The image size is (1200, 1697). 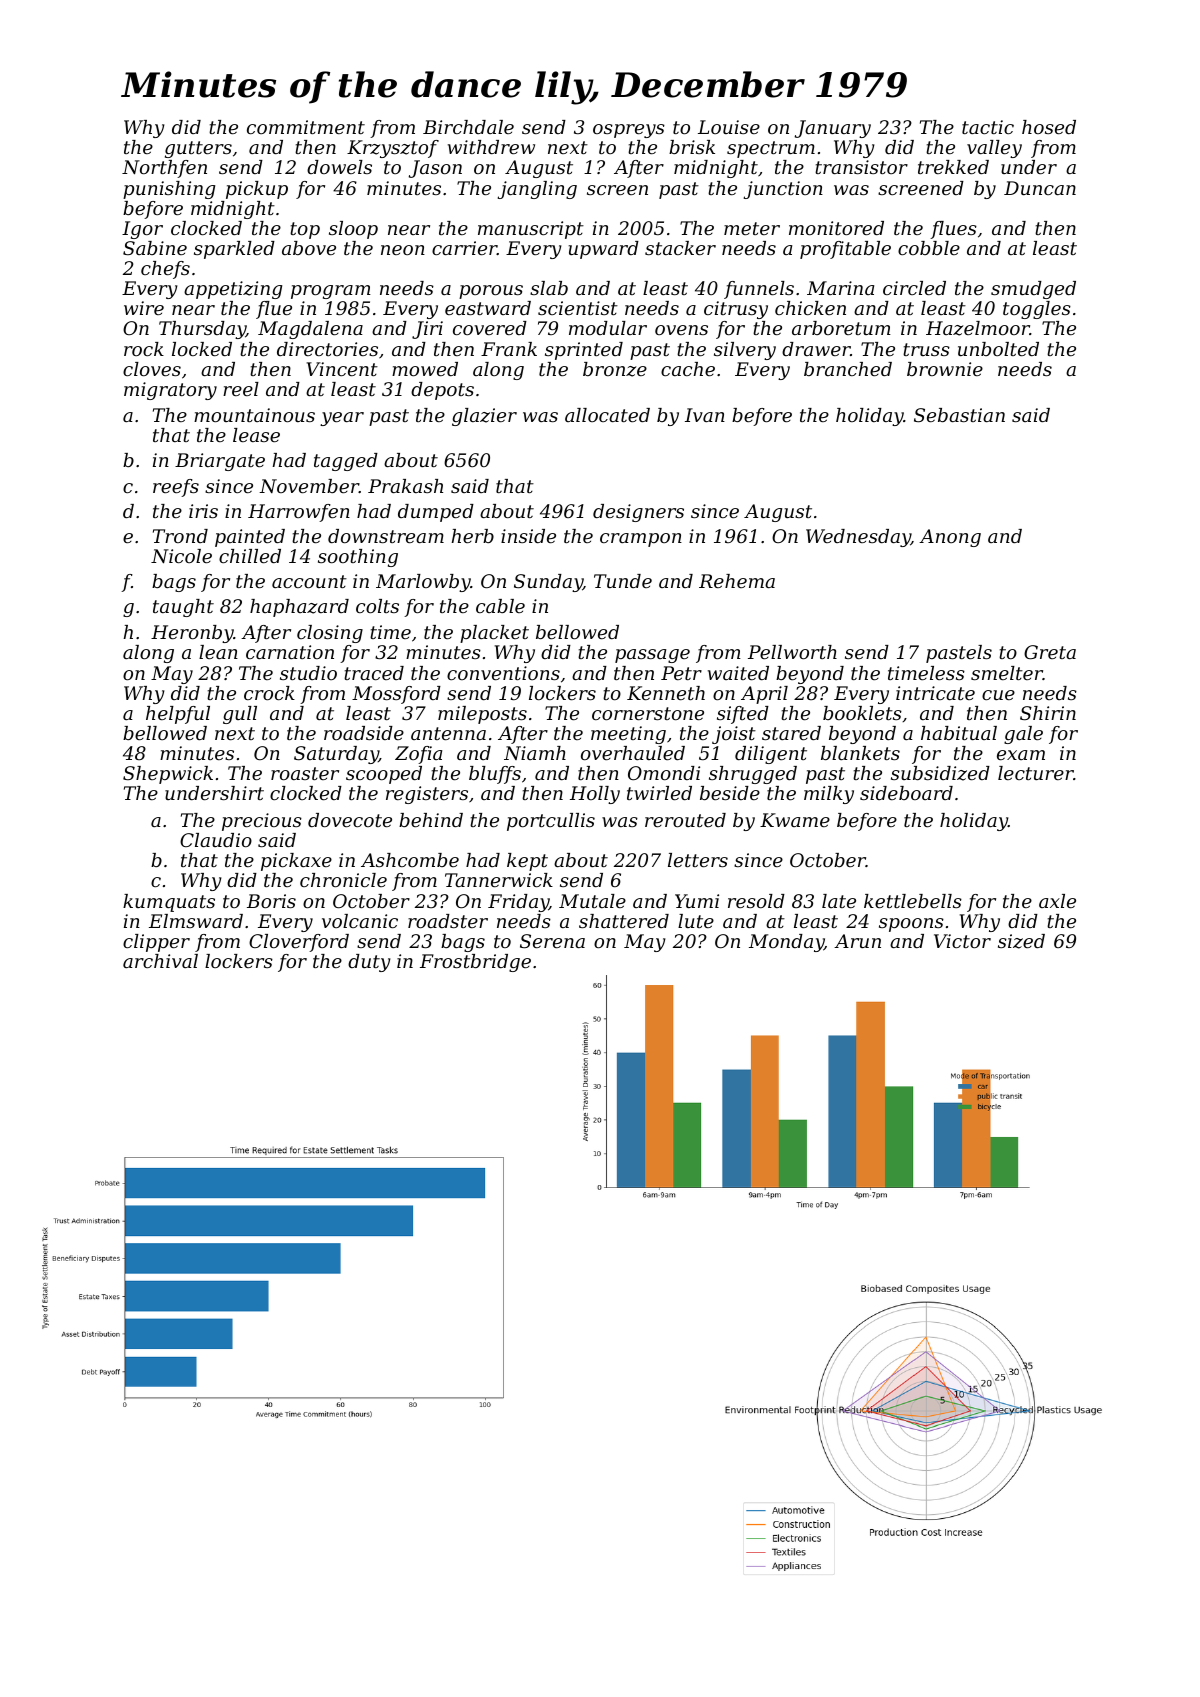 What do you see at coordinates (756, 901) in the screenshot?
I see `resold` at bounding box center [756, 901].
